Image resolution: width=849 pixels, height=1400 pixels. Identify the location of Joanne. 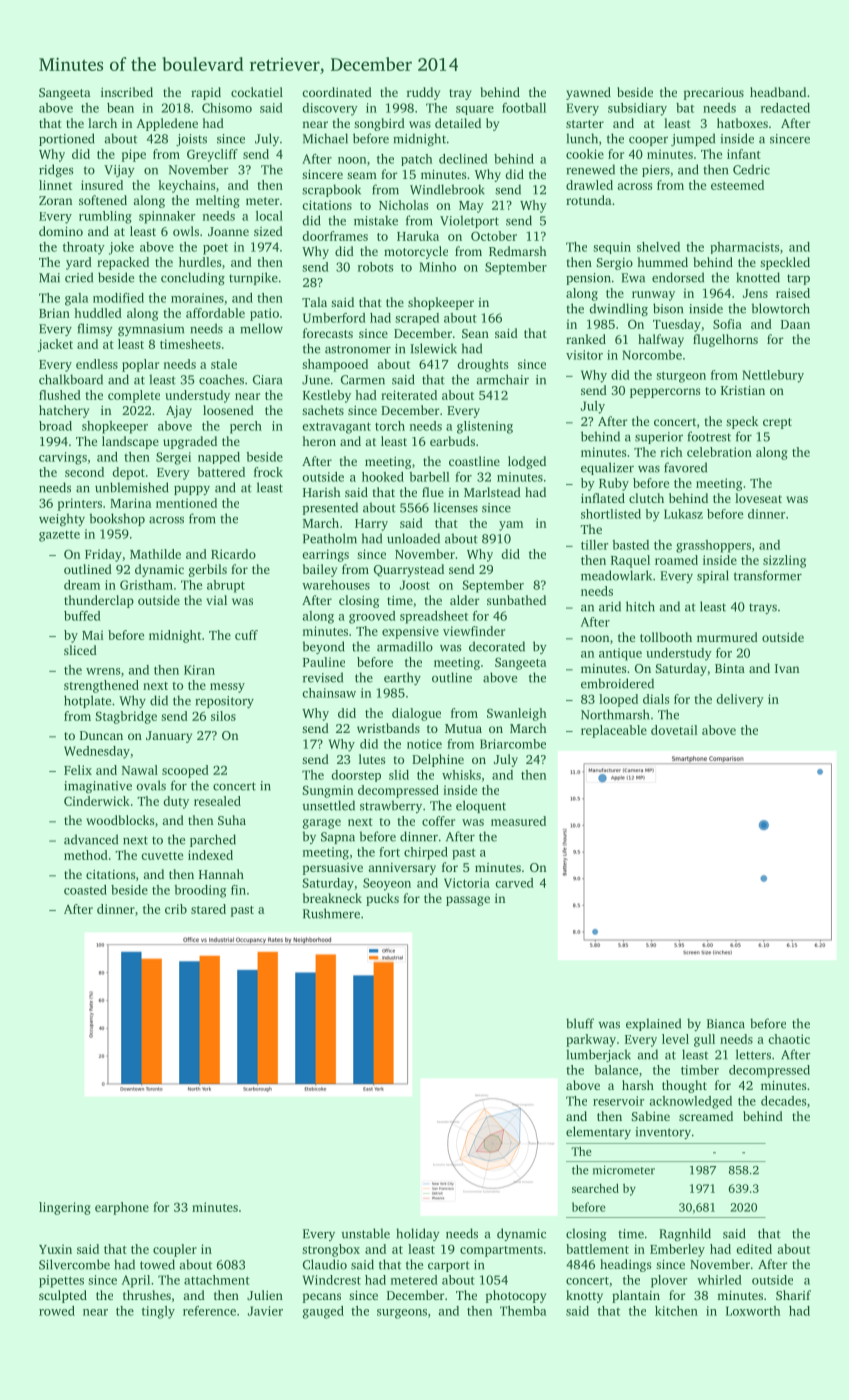
(228, 231).
